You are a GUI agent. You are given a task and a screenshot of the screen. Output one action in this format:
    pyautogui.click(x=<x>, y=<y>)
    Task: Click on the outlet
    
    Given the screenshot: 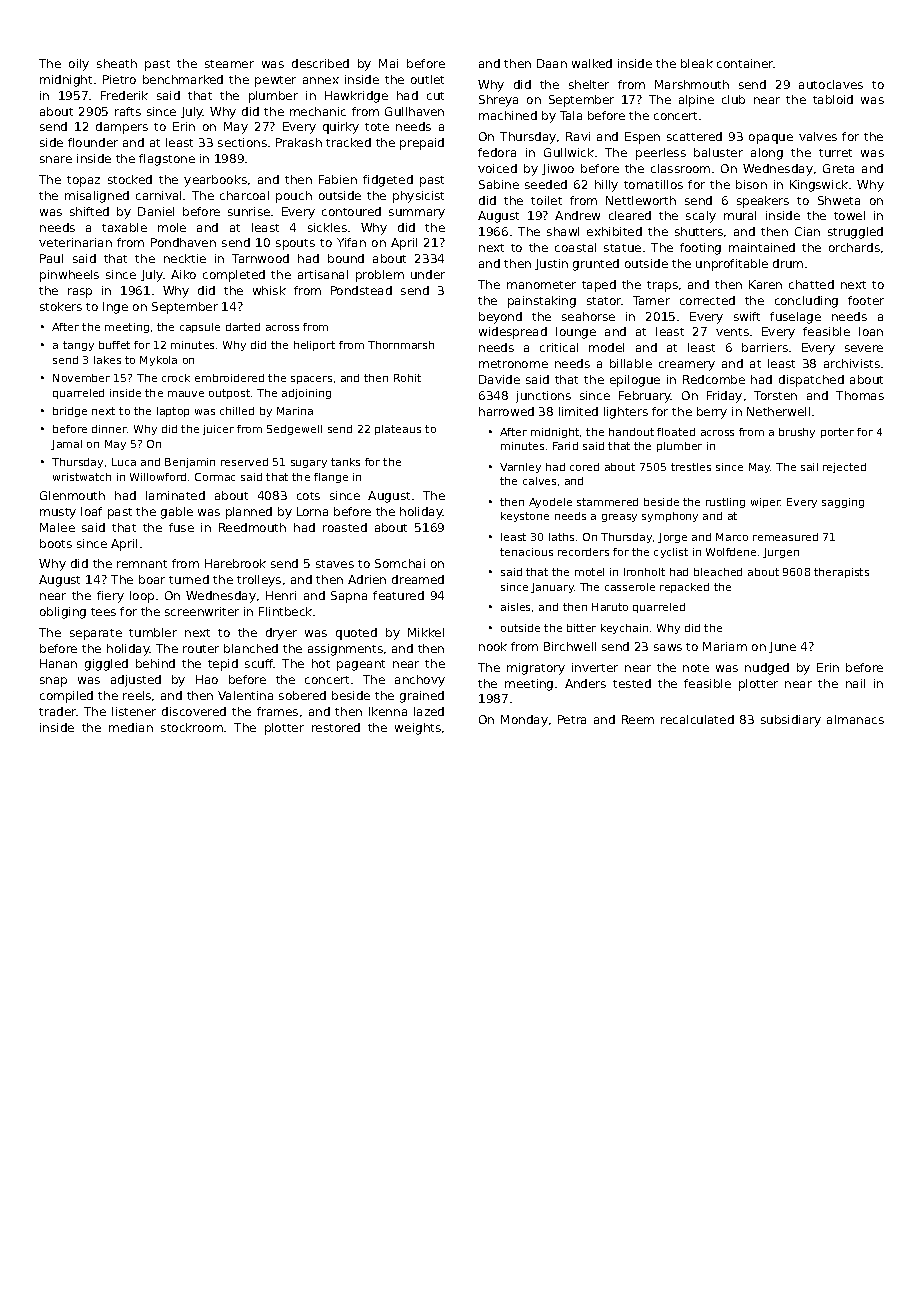 What is the action you would take?
    pyautogui.click(x=427, y=79)
